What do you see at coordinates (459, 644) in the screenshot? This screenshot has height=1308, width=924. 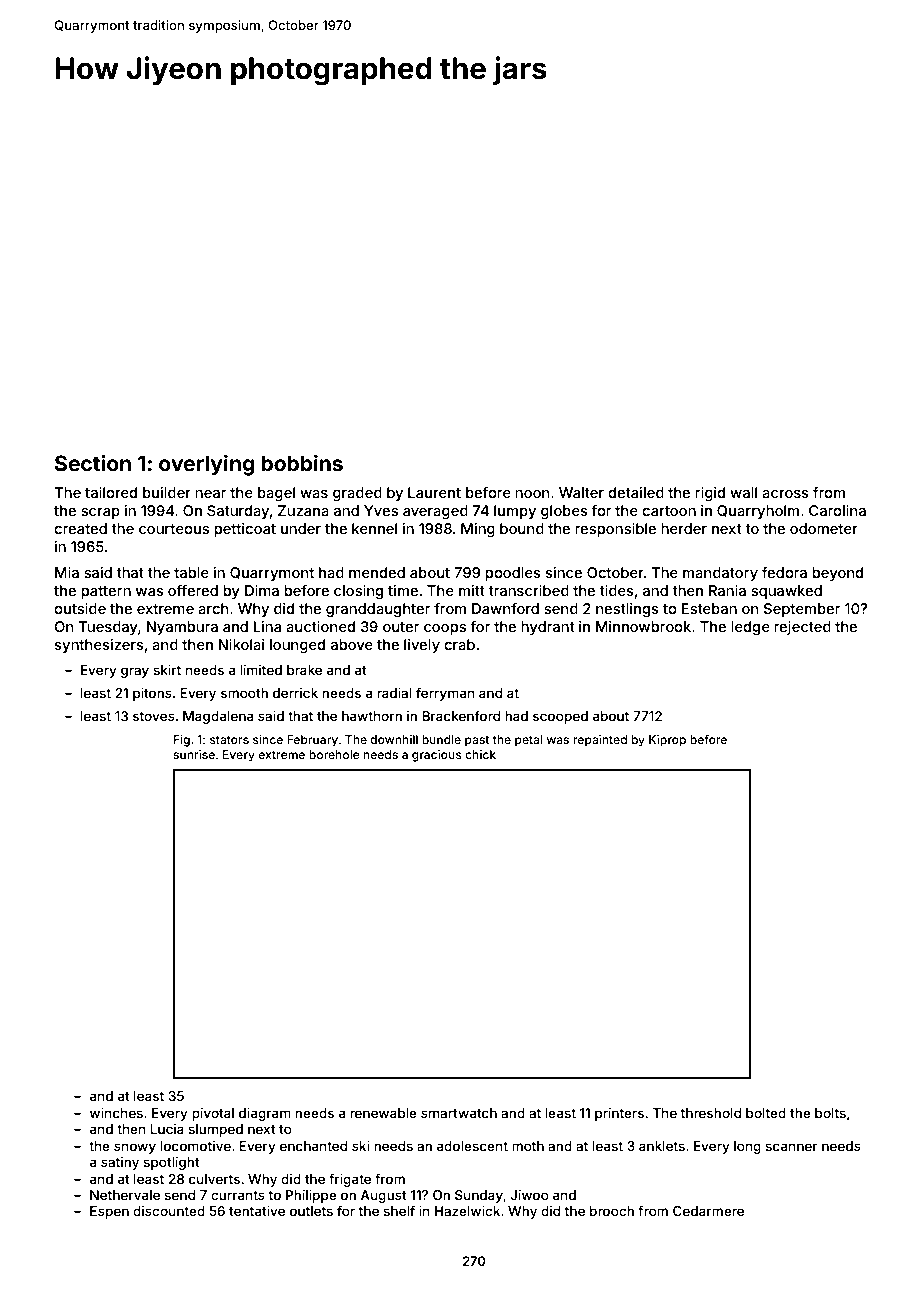 I see `crab` at bounding box center [459, 644].
